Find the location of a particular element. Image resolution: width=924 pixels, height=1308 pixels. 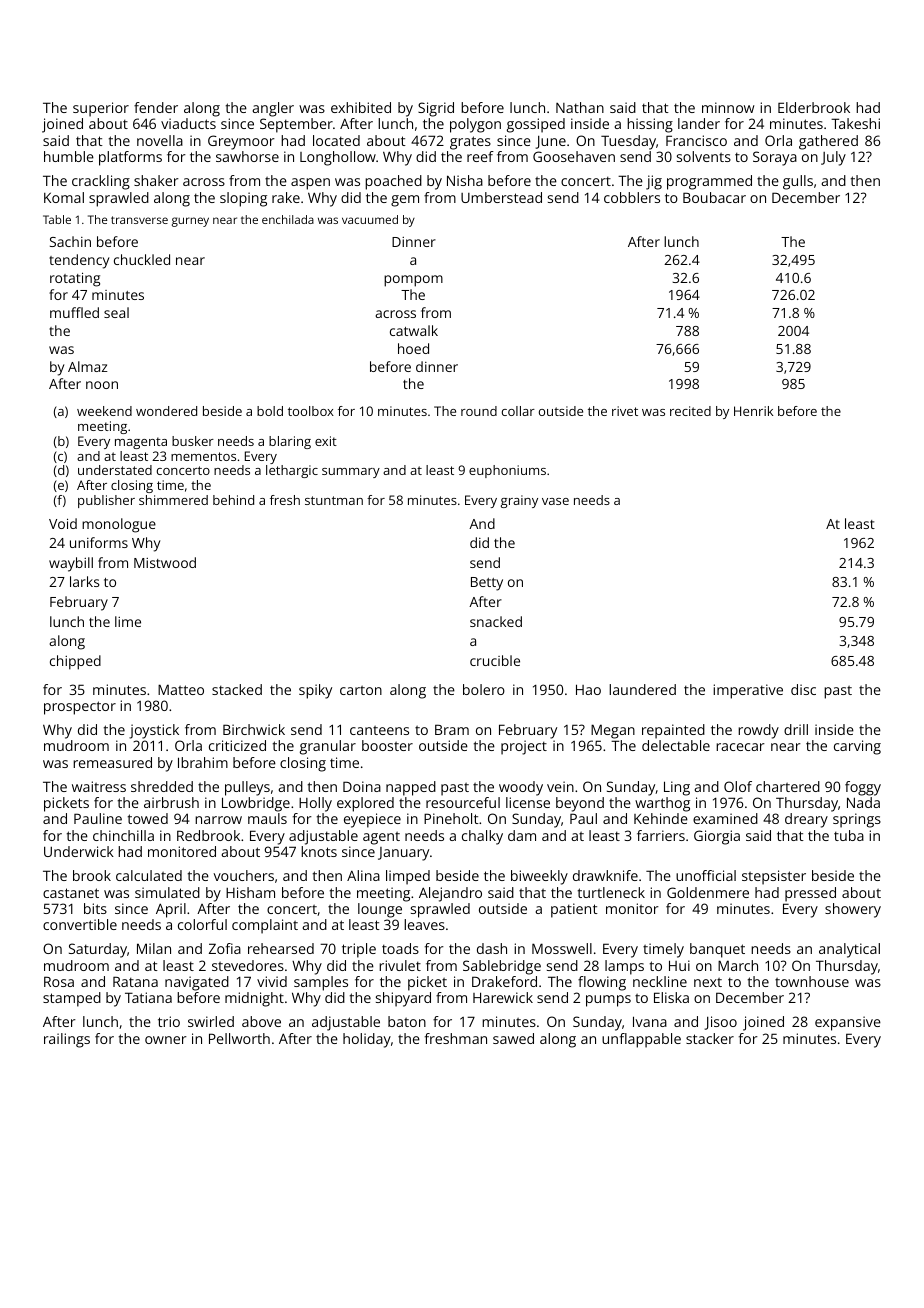

enchilada is located at coordinates (288, 219).
